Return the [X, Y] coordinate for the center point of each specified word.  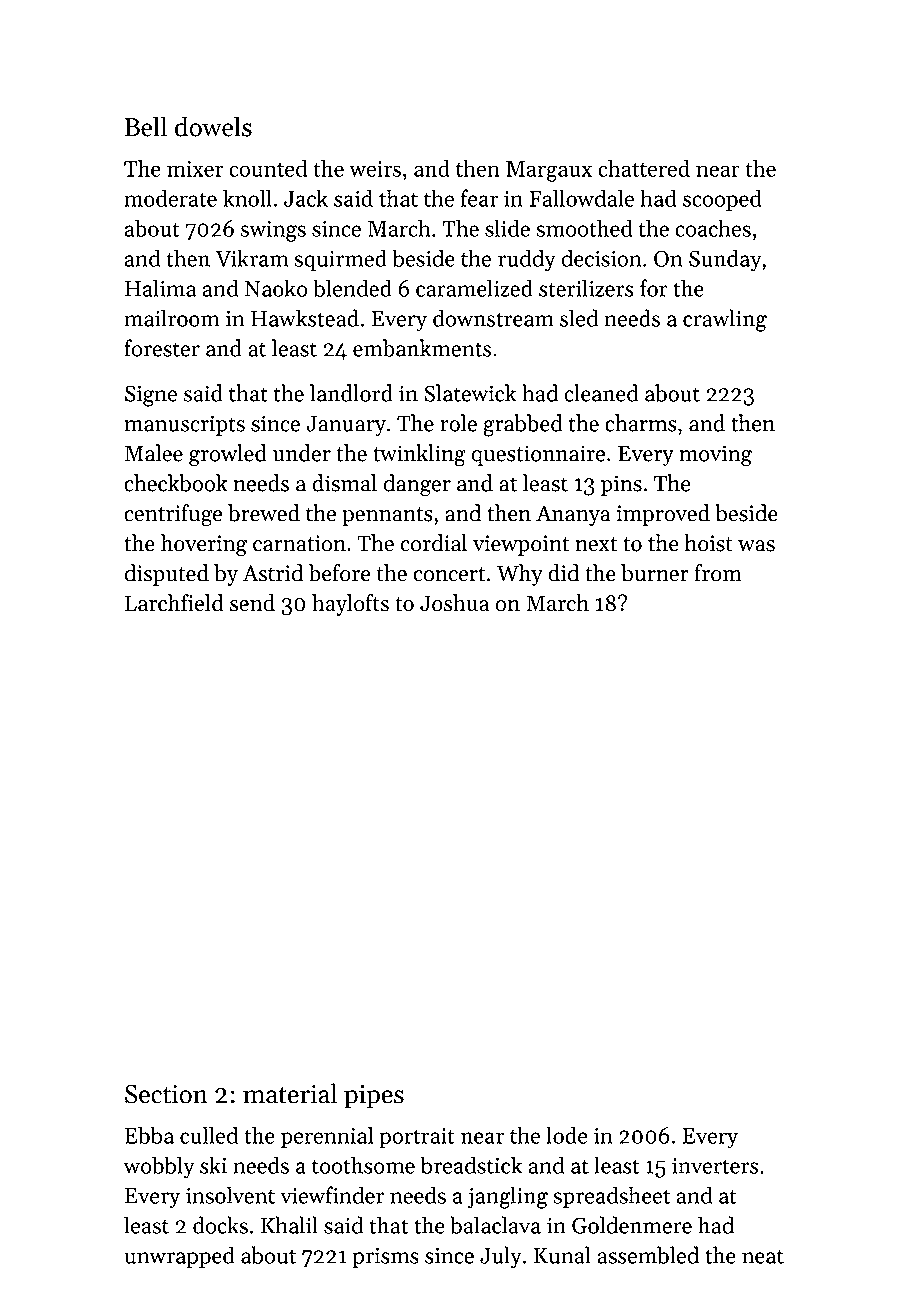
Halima [160, 288]
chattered [644, 168]
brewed [264, 513]
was [756, 546]
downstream [493, 318]
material [290, 1093]
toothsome [363, 1165]
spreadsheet [611, 1197]
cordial [433, 543]
